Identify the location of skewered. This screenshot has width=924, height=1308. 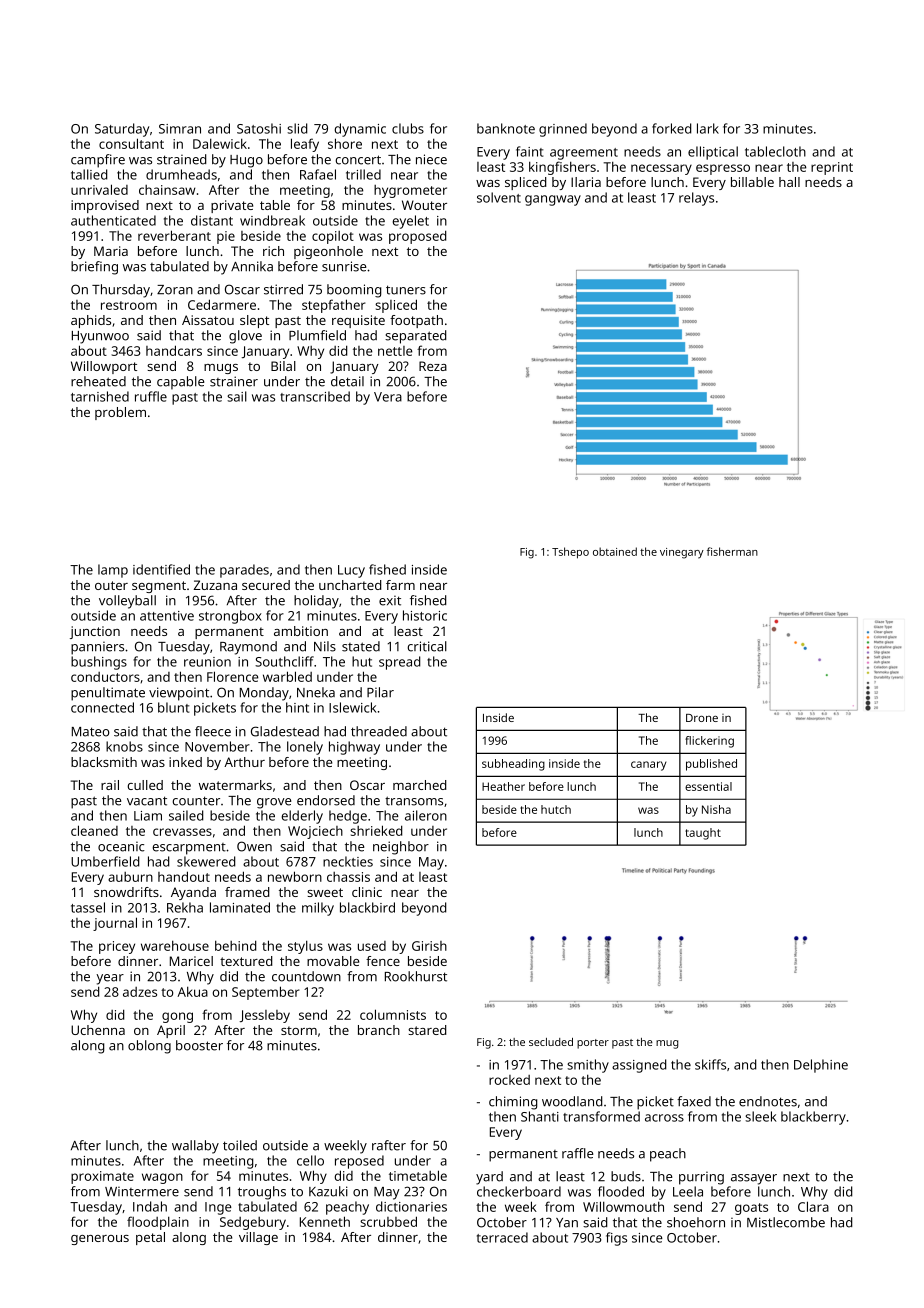
(206, 861).
